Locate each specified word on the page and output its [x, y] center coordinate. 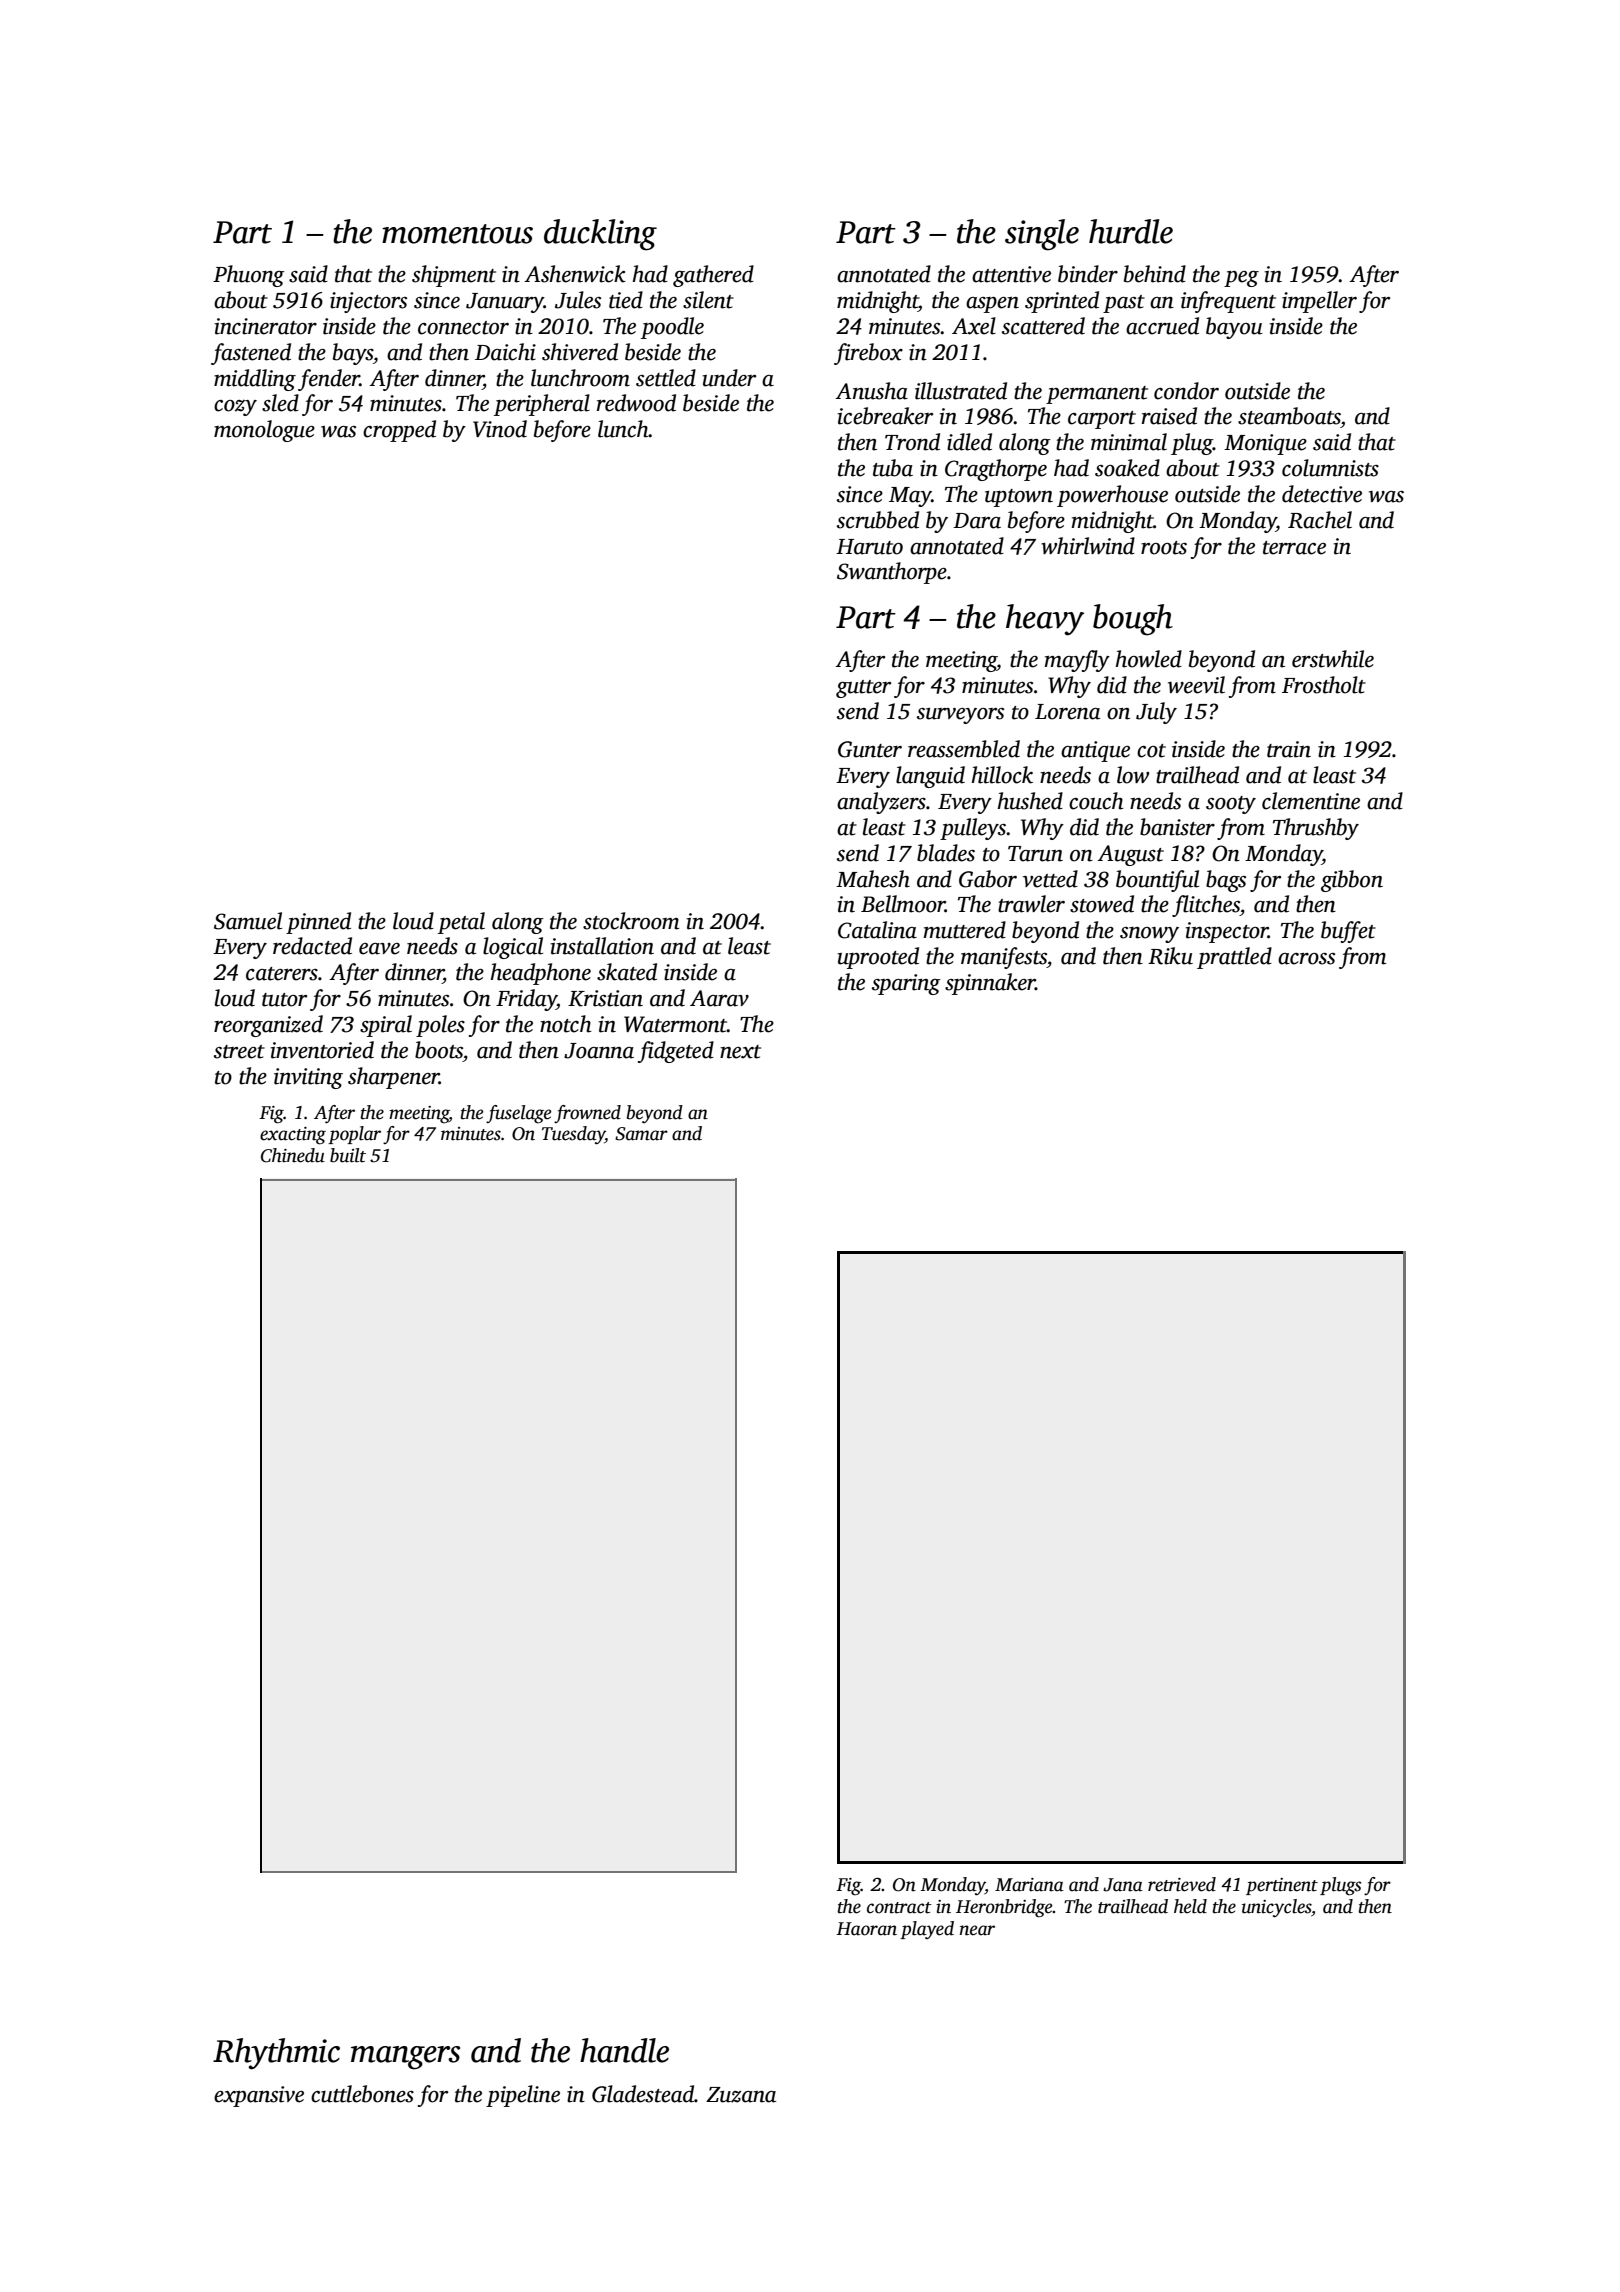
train [1289, 749]
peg [1241, 279]
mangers [405, 2058]
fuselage [519, 1114]
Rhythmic [276, 2054]
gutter [863, 689]
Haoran [866, 1929]
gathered [713, 276]
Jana [1123, 1885]
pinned [318, 923]
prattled [1234, 958]
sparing [906, 984]
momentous [457, 234]
